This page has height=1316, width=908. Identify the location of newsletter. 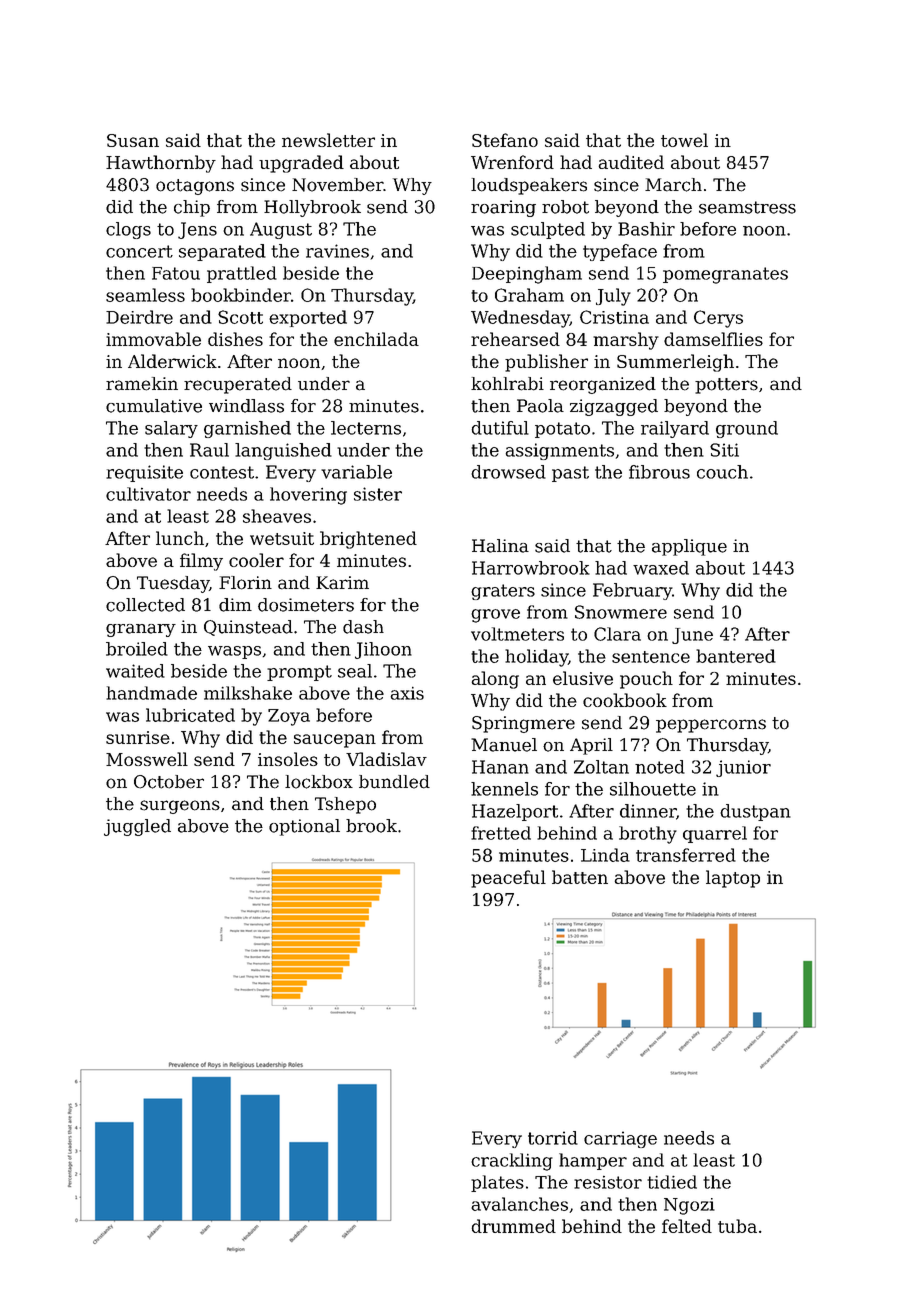
(328, 140).
